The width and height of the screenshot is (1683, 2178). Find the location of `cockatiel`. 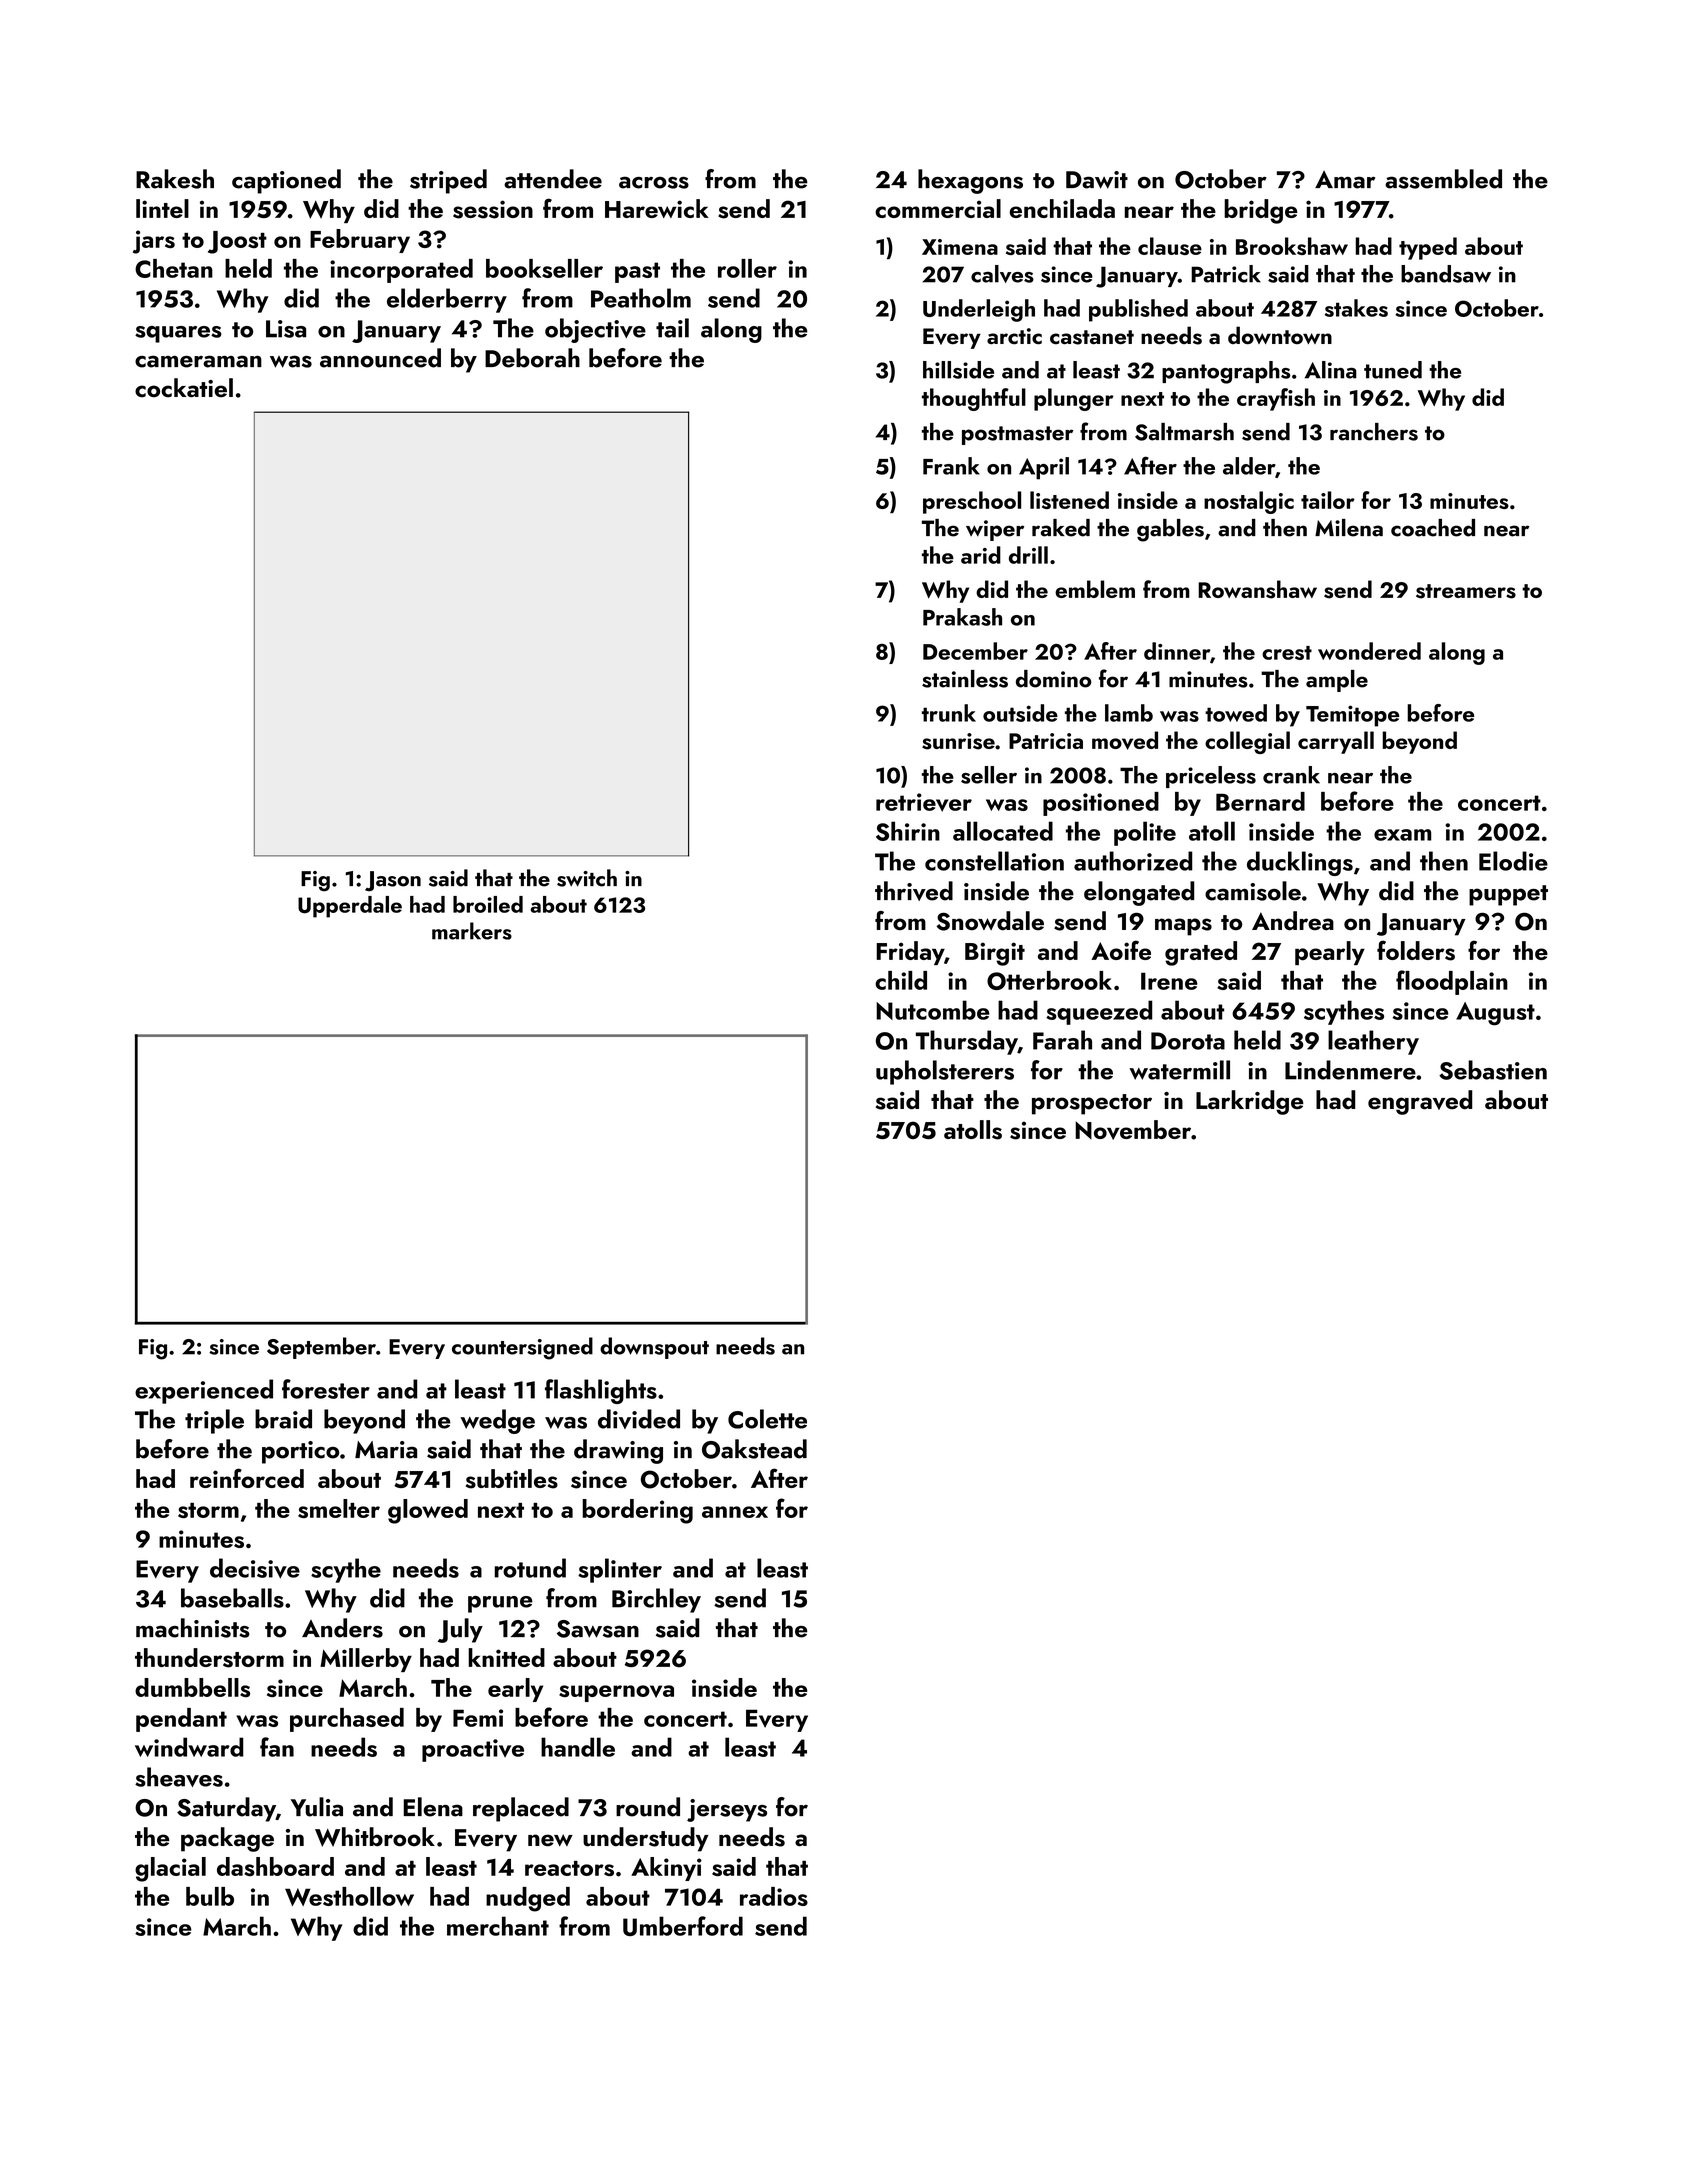

cockatiel is located at coordinates (184, 388).
